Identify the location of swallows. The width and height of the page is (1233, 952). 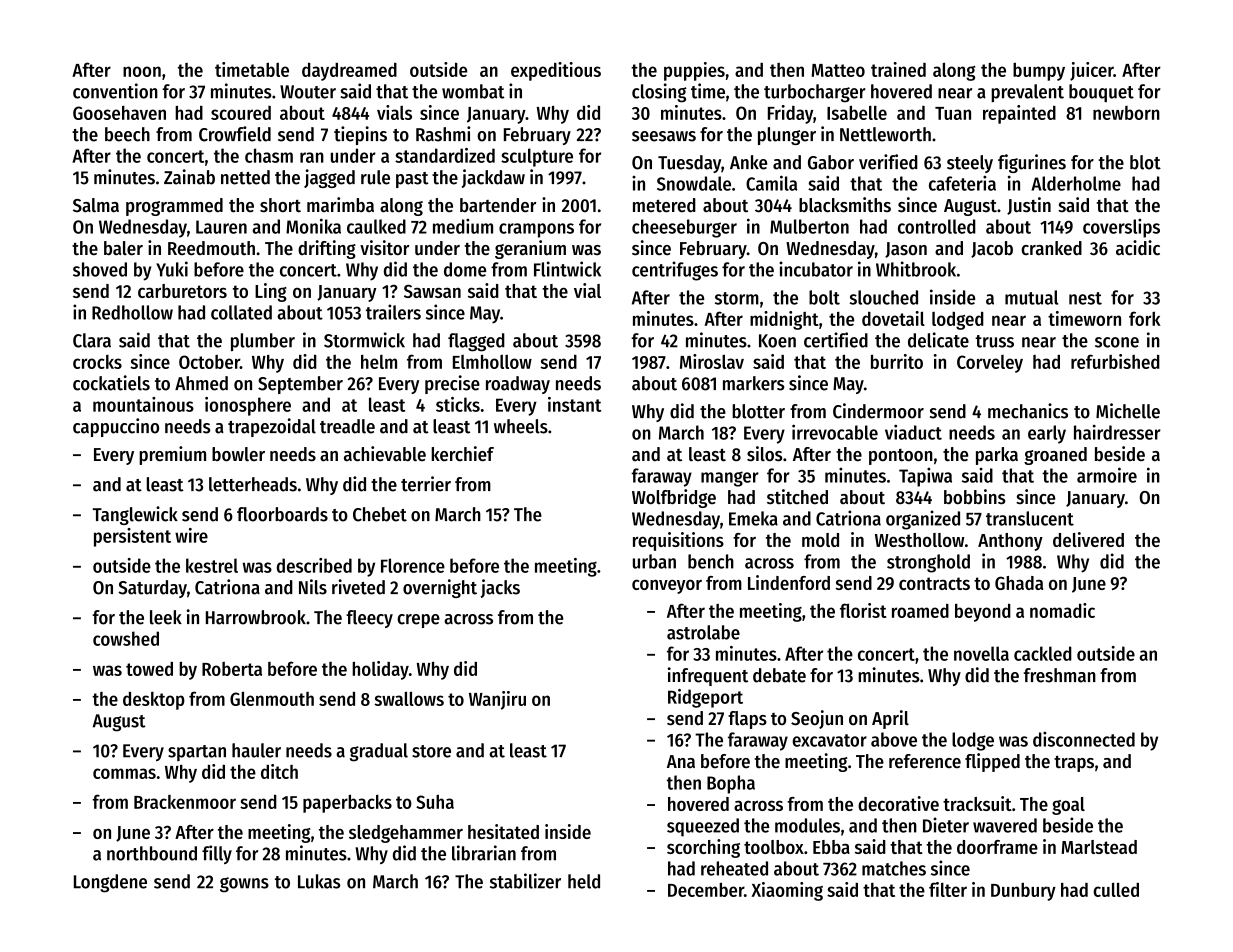
(409, 698).
